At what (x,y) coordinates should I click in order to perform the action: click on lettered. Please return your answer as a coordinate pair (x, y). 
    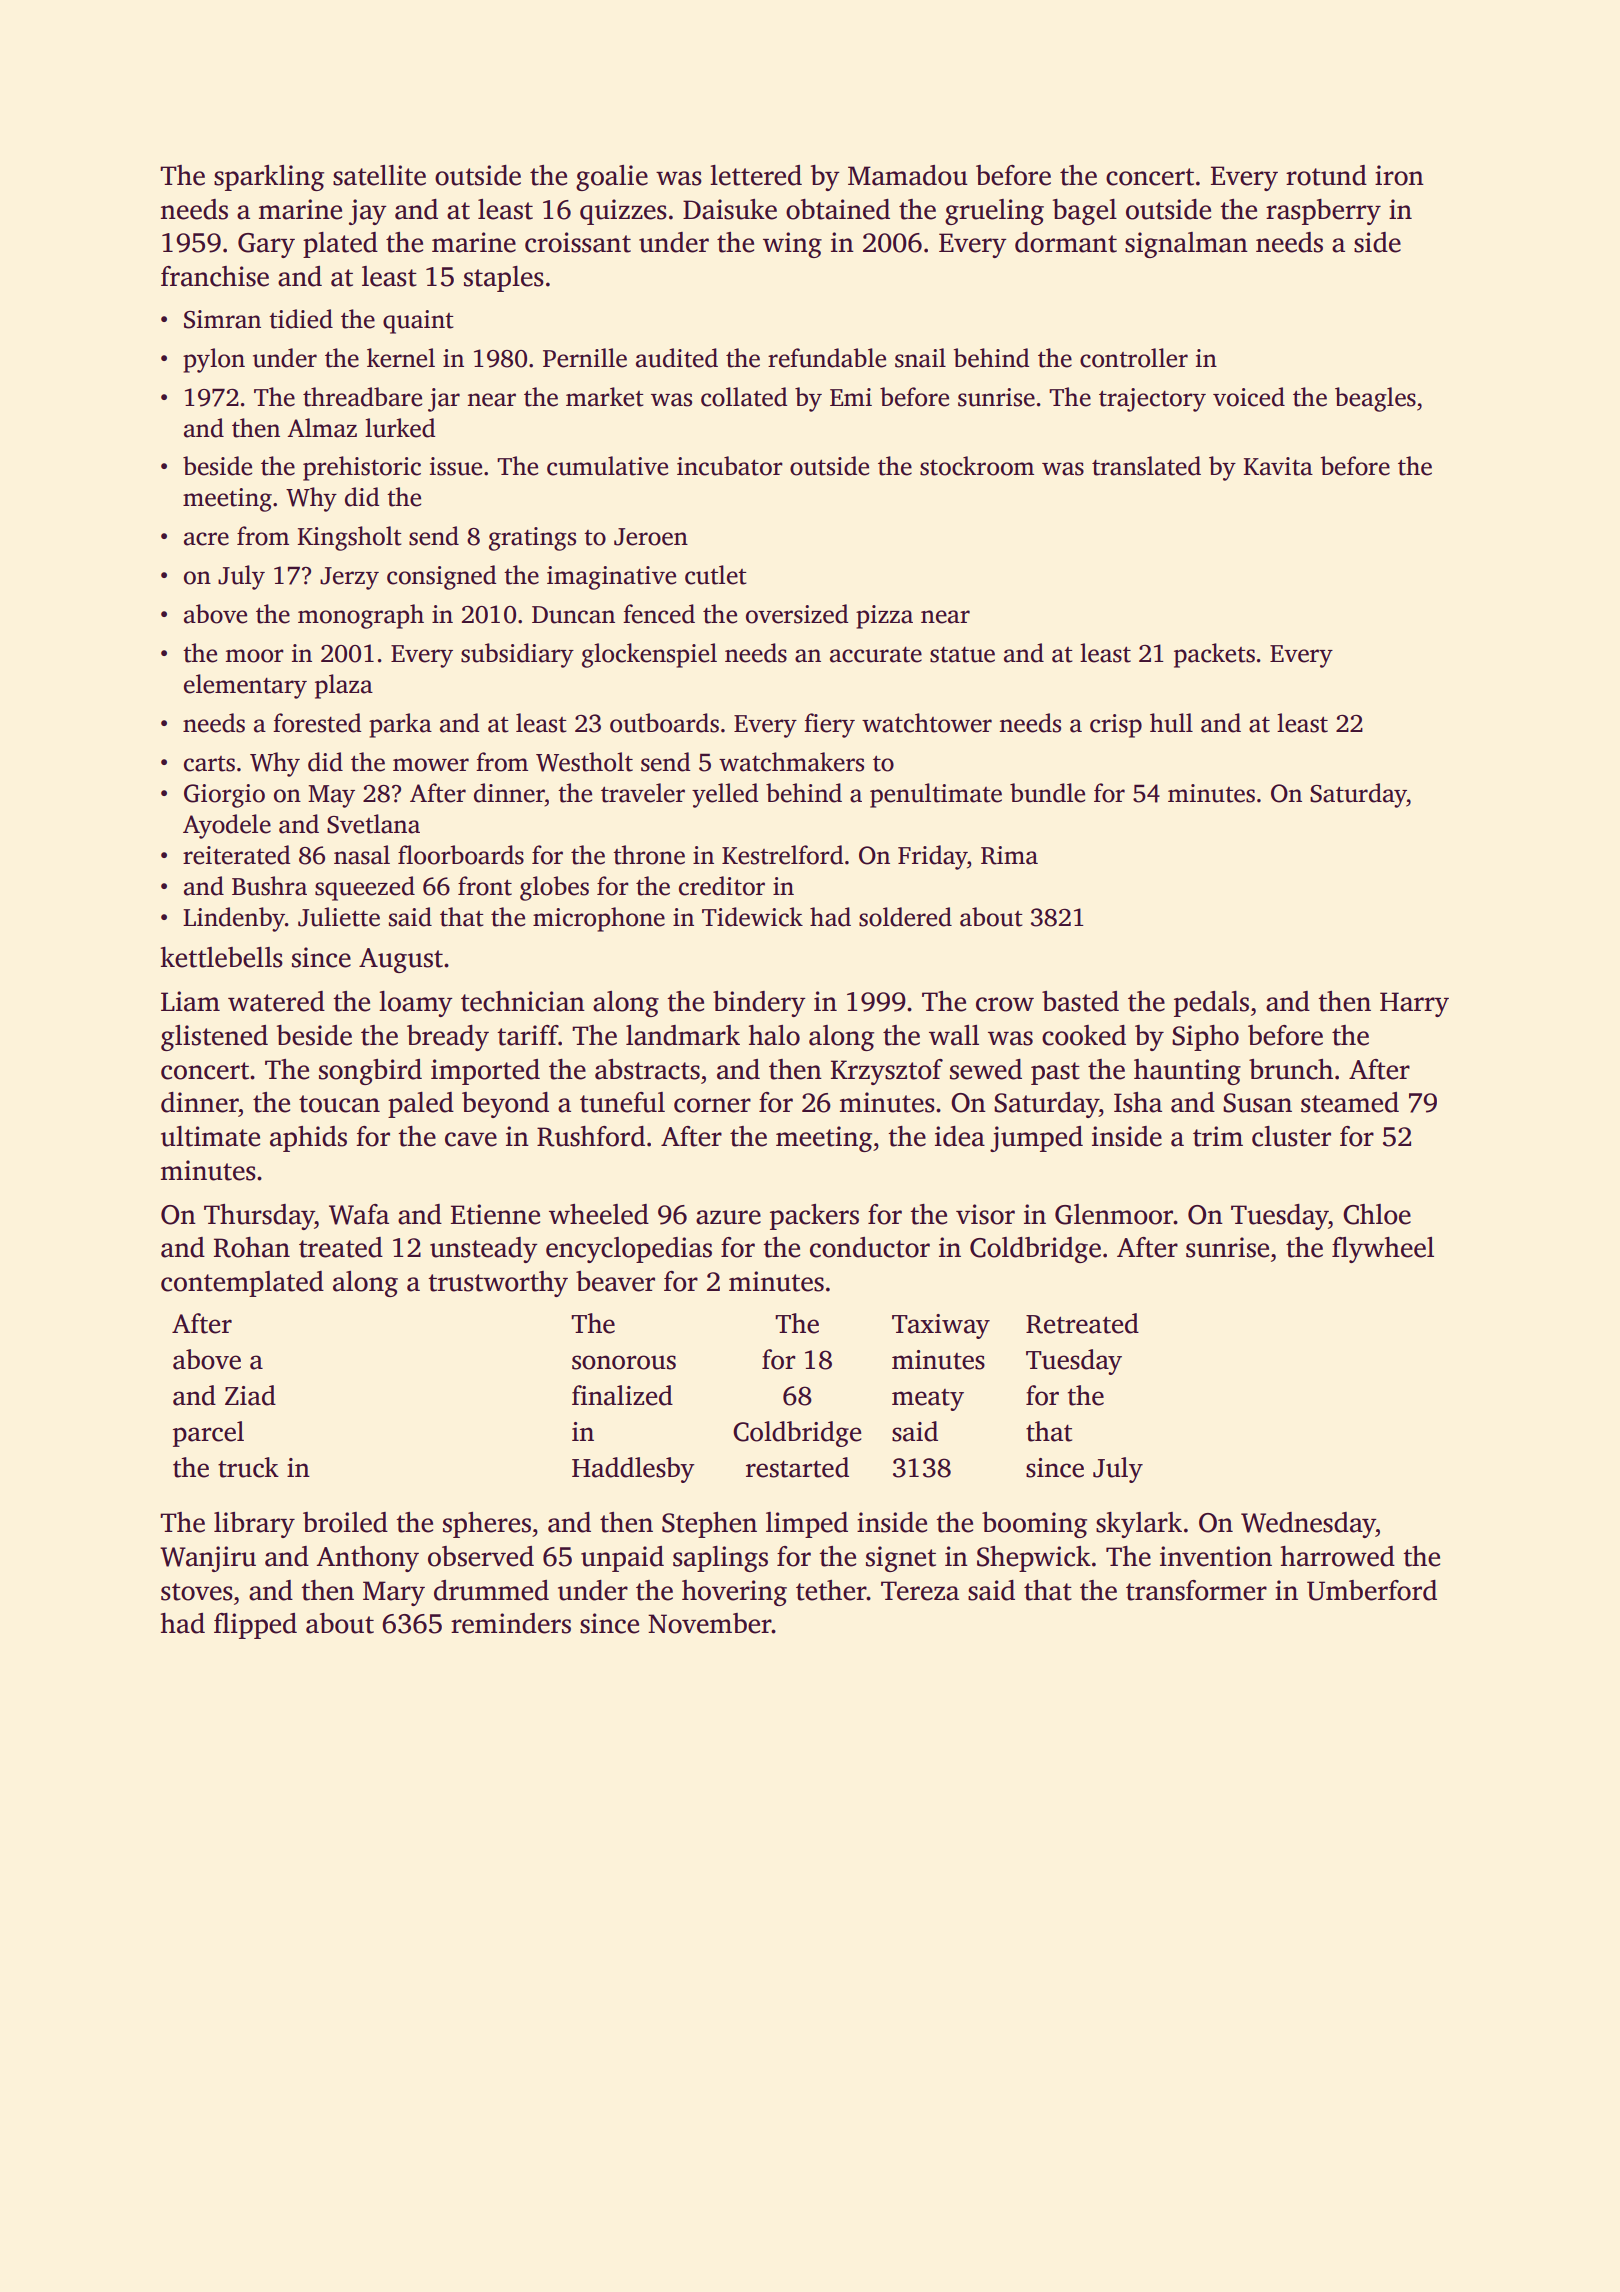
    Looking at the image, I should click on (756, 175).
